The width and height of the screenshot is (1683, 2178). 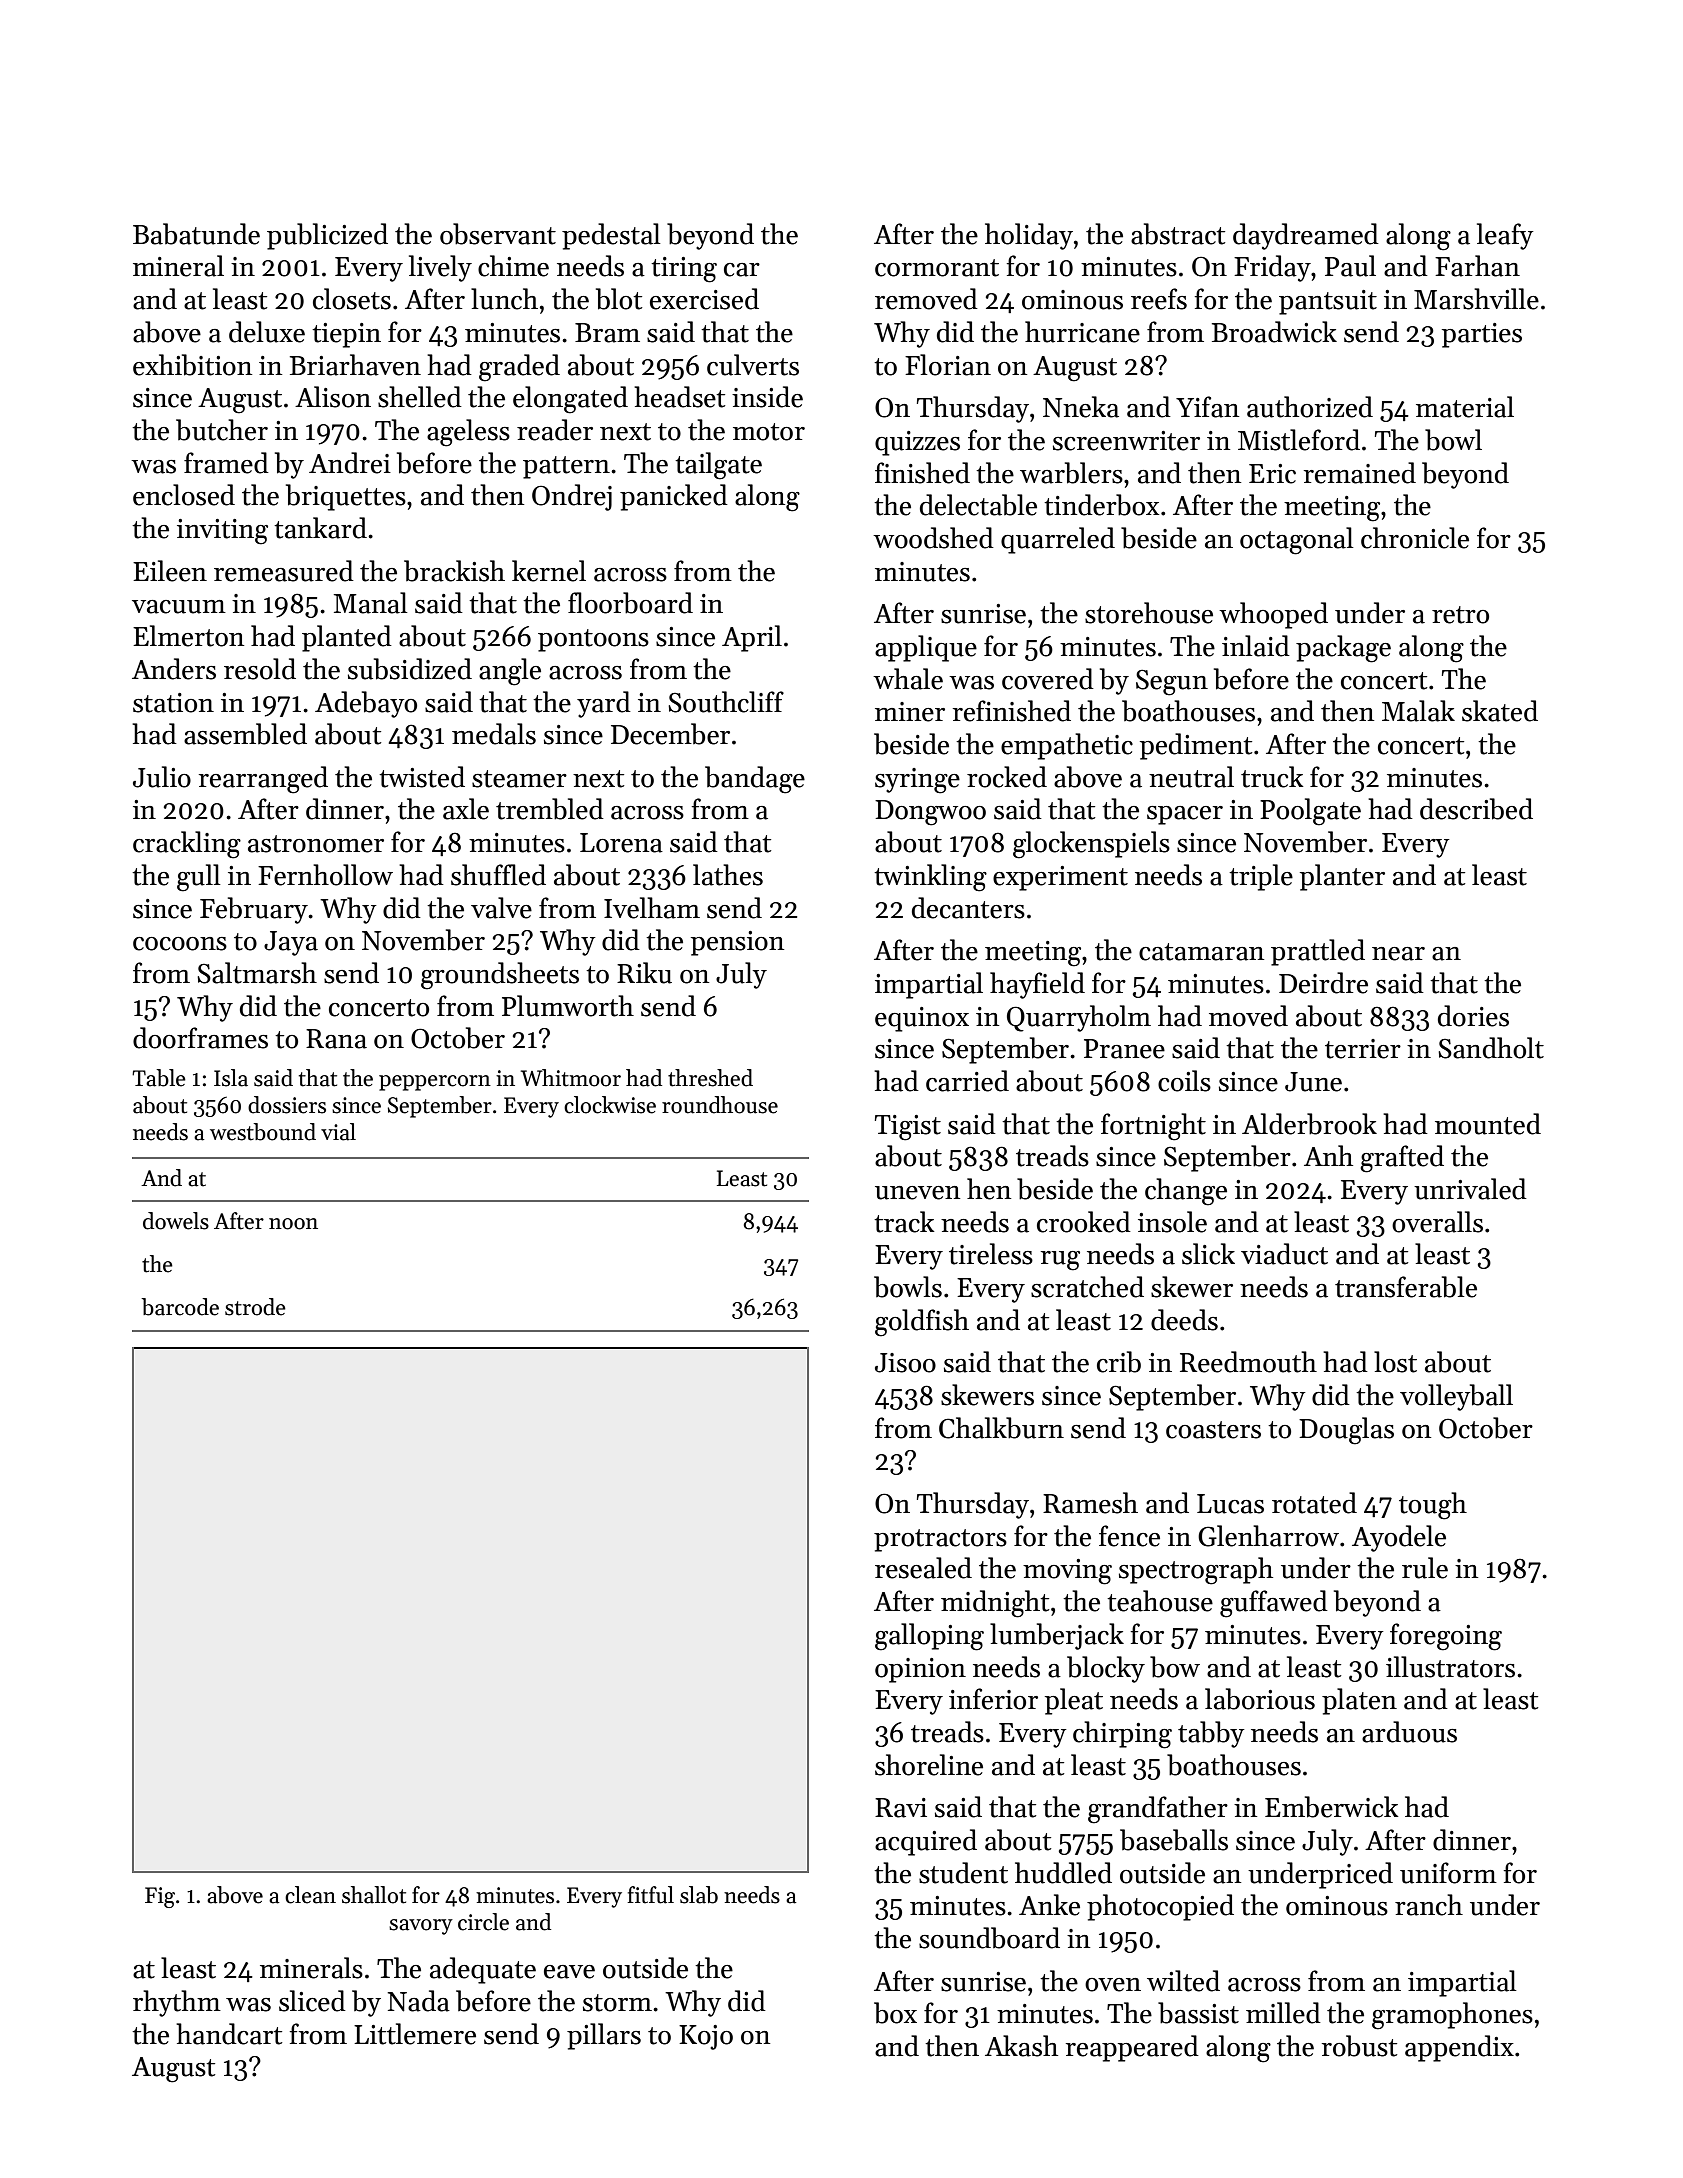 What do you see at coordinates (415, 2034) in the screenshot?
I see `Littlemere` at bounding box center [415, 2034].
